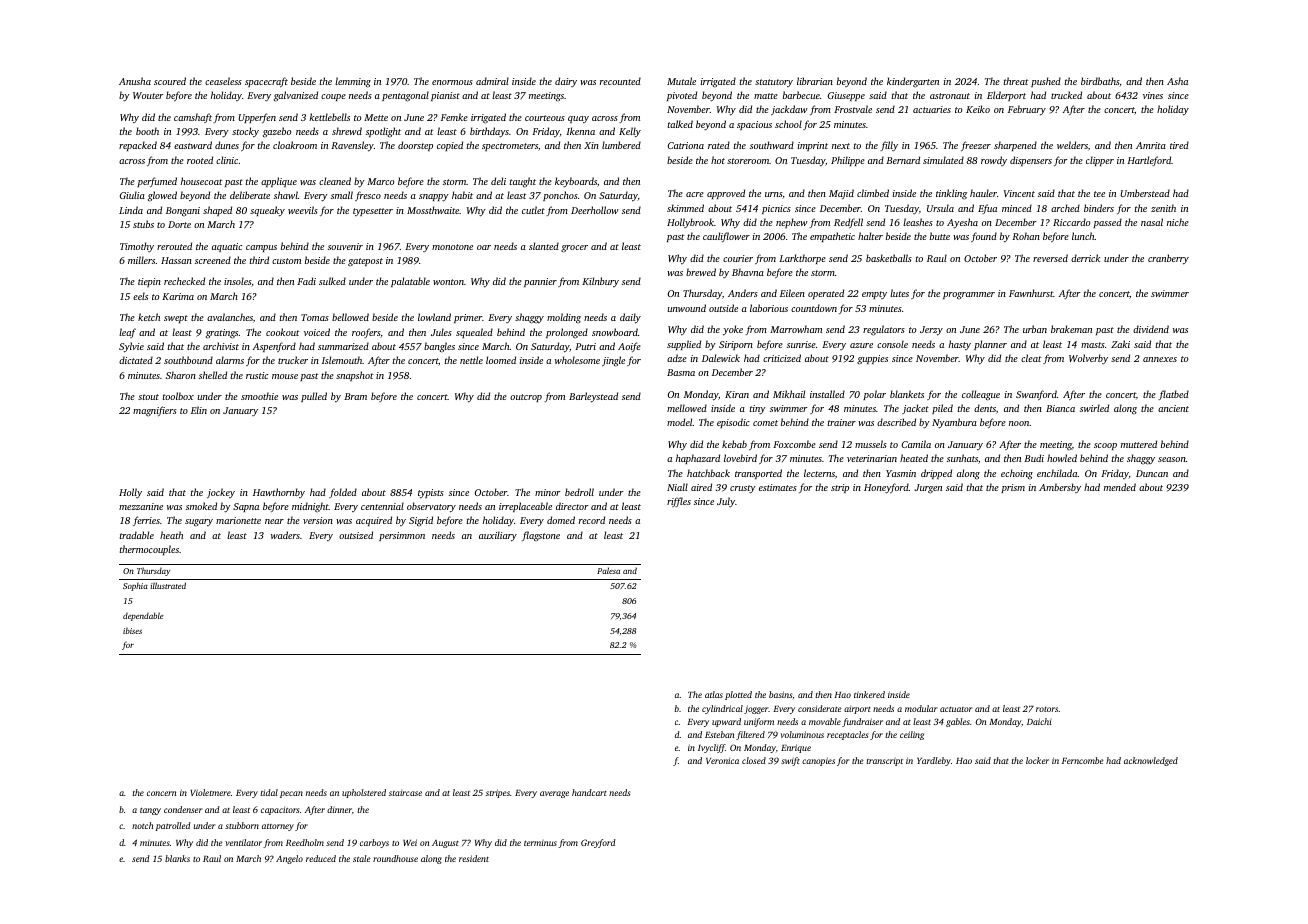 Image resolution: width=1308 pixels, height=924 pixels. What do you see at coordinates (243, 842) in the image?
I see `ventilator` at bounding box center [243, 842].
